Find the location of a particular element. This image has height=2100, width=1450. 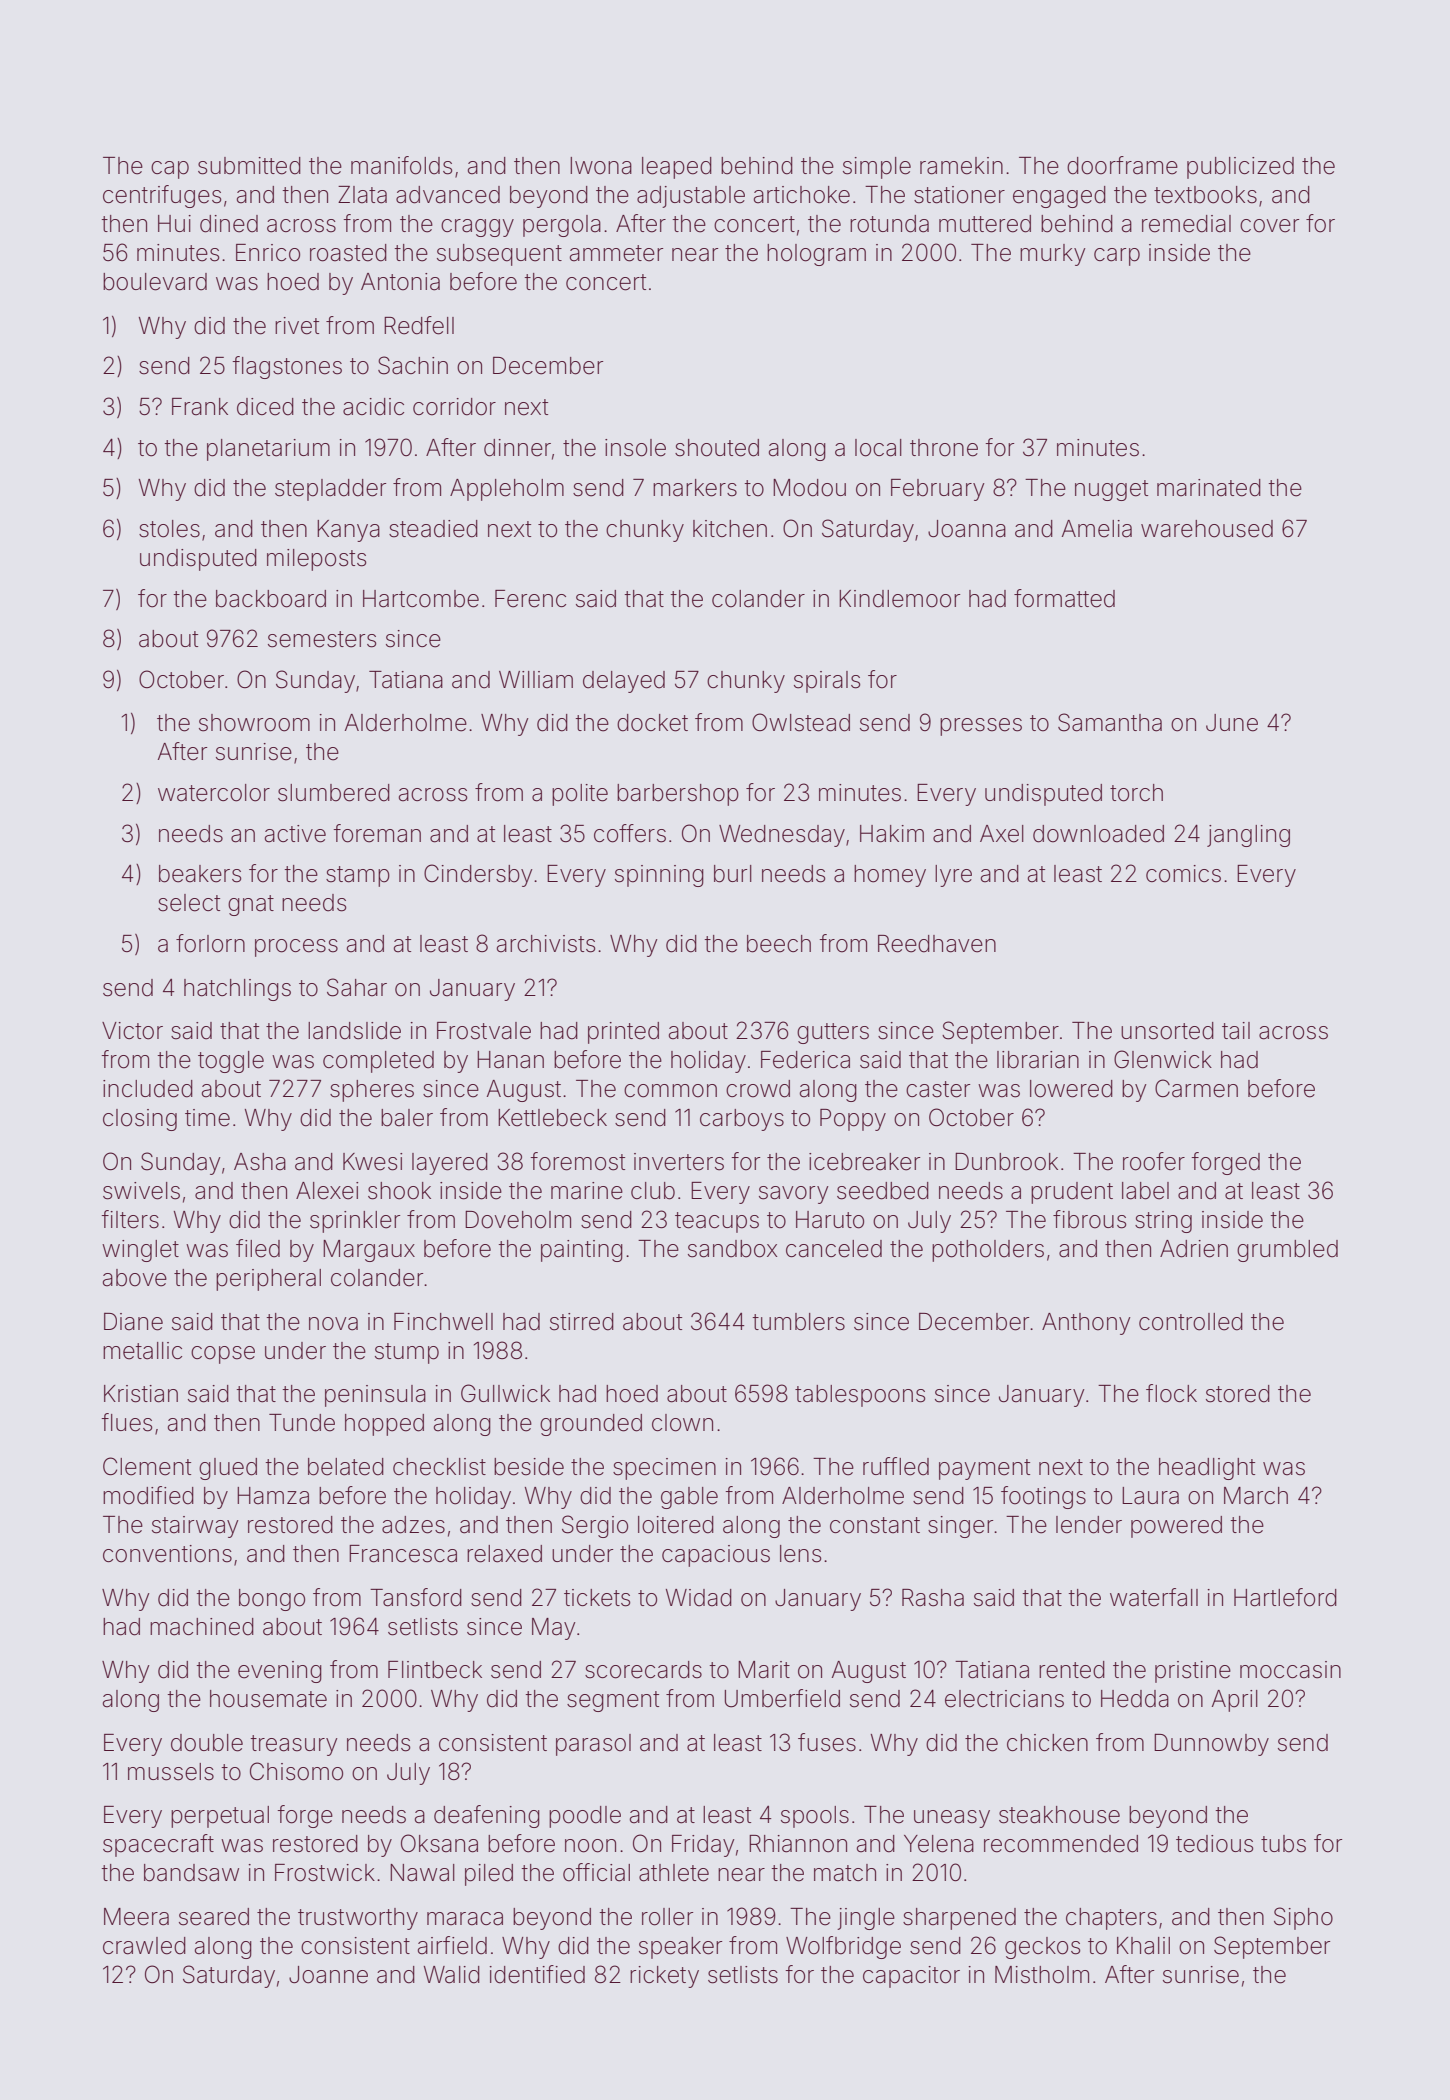

spacecraft is located at coordinates (158, 1845).
